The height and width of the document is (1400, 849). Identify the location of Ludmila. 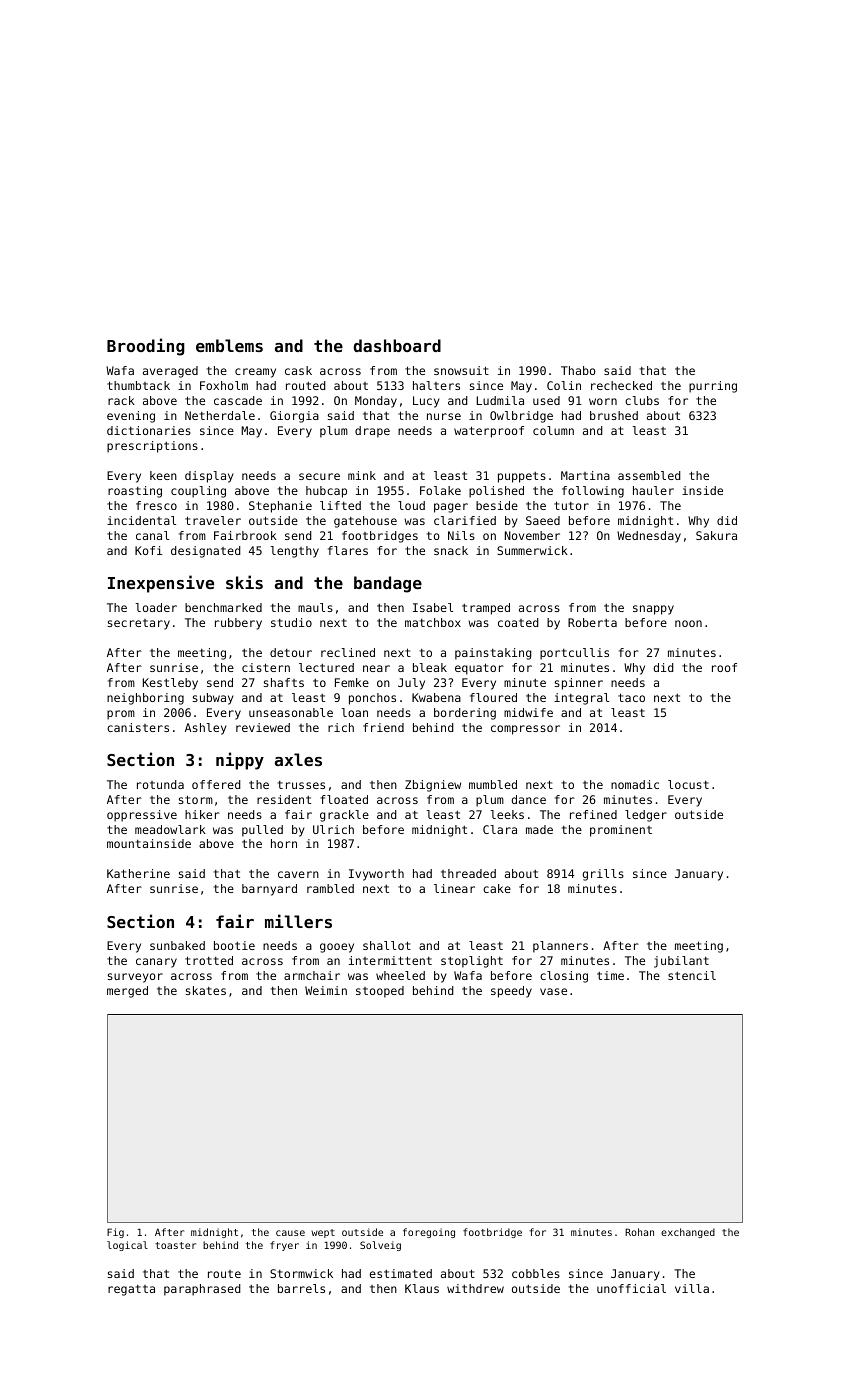
(500, 400).
